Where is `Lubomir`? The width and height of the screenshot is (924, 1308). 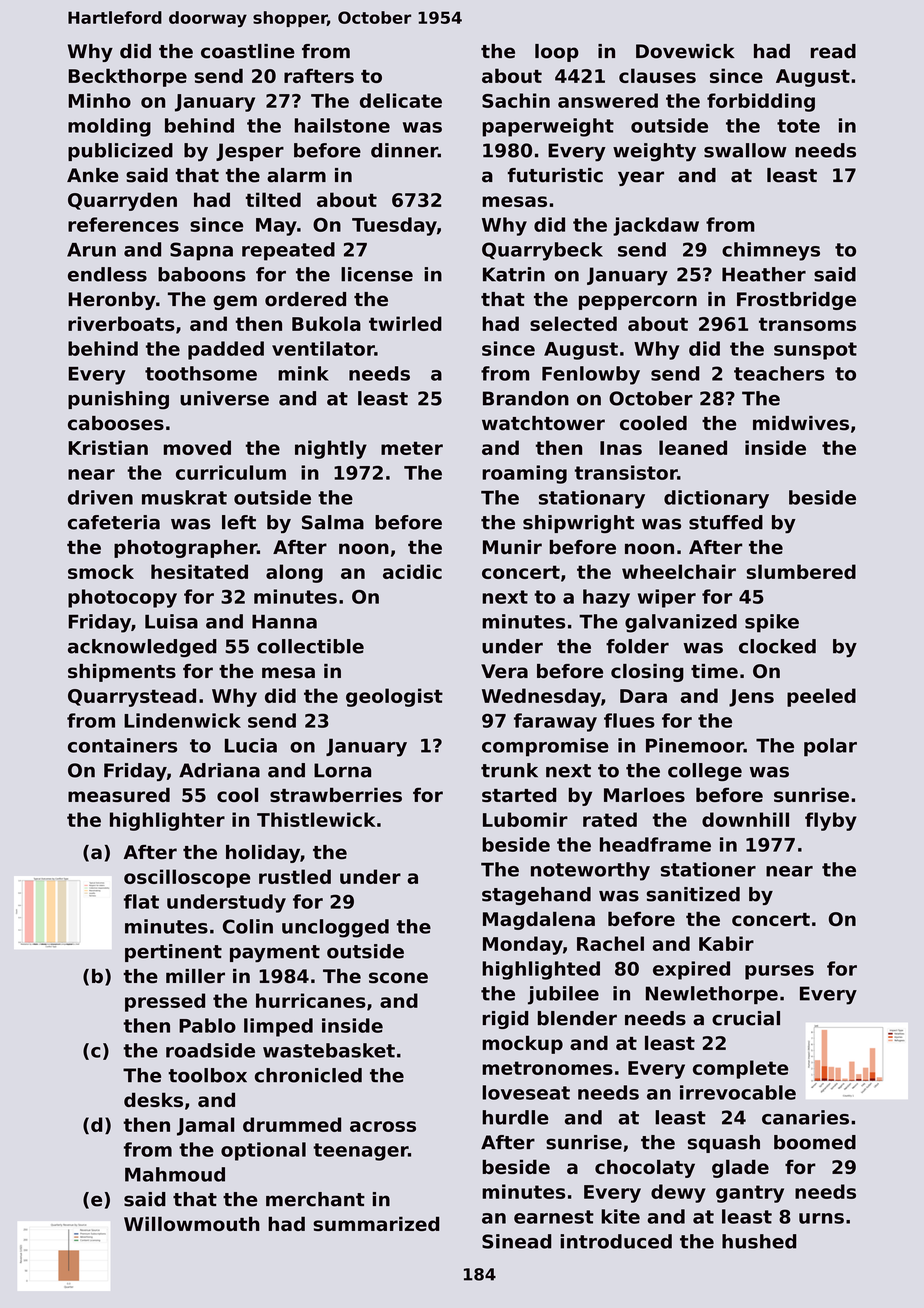 Lubomir is located at coordinates (525, 819).
